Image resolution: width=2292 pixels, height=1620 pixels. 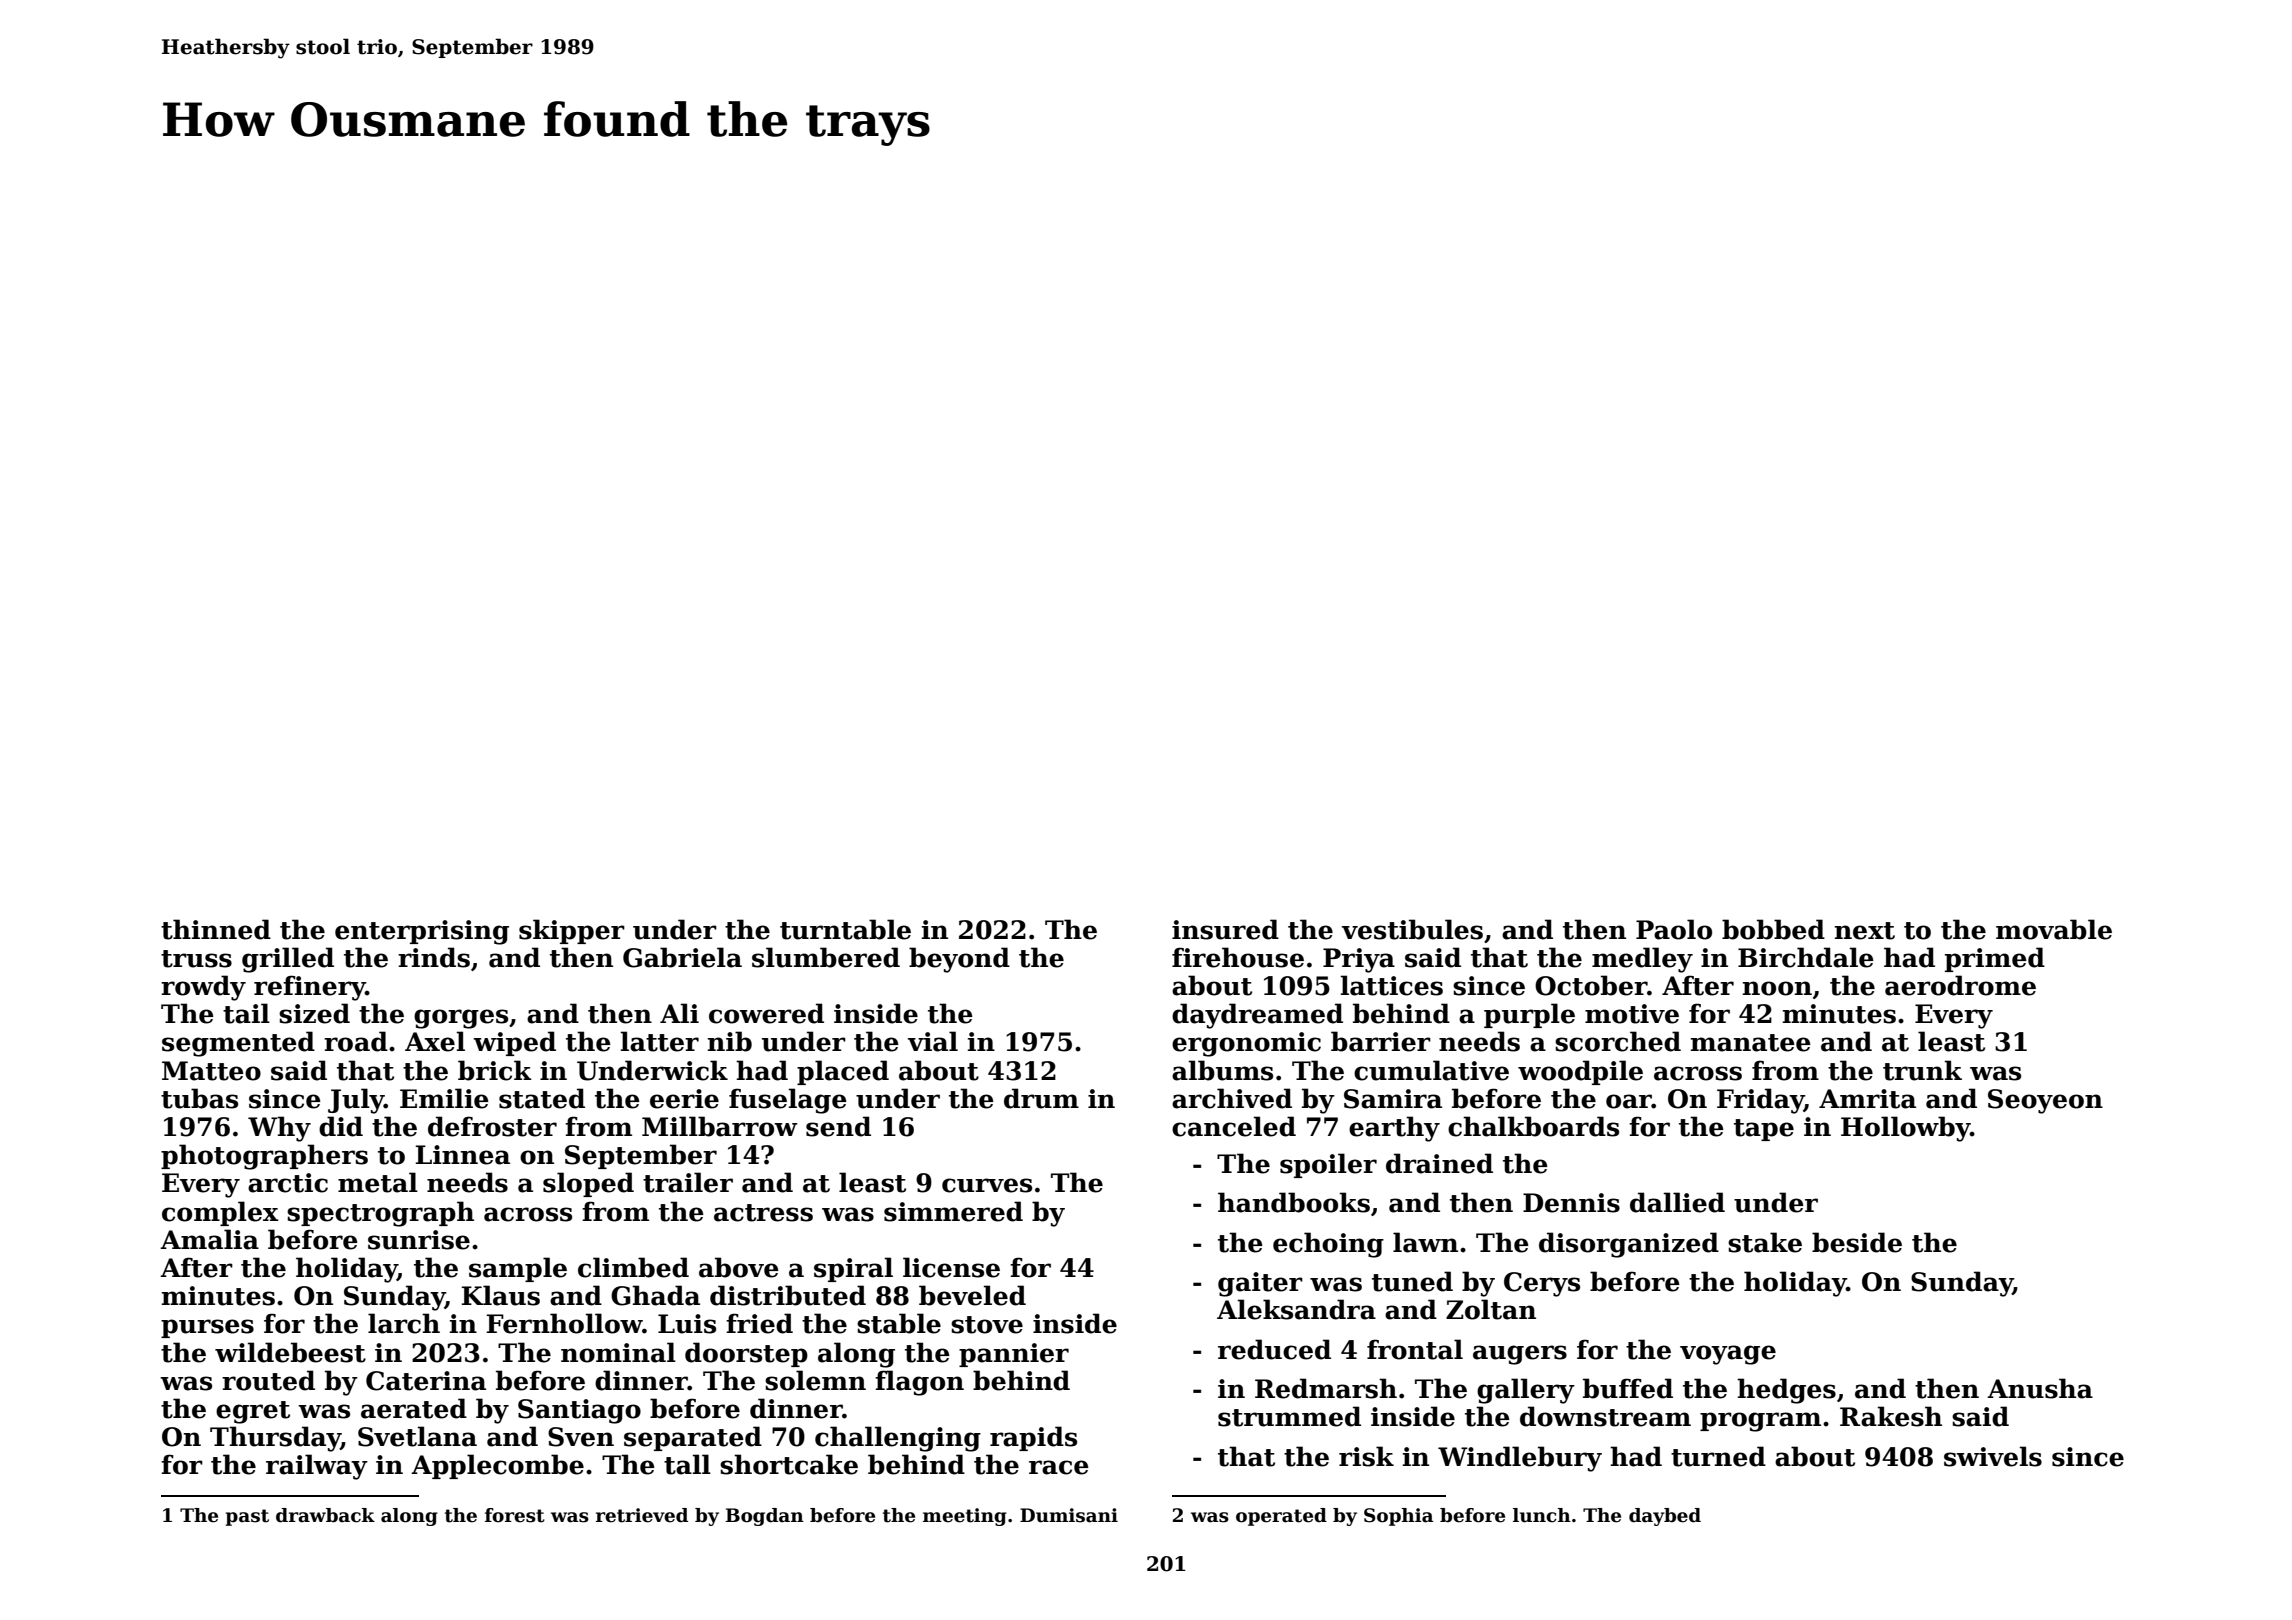 What do you see at coordinates (1857, 1242) in the document?
I see `beside` at bounding box center [1857, 1242].
